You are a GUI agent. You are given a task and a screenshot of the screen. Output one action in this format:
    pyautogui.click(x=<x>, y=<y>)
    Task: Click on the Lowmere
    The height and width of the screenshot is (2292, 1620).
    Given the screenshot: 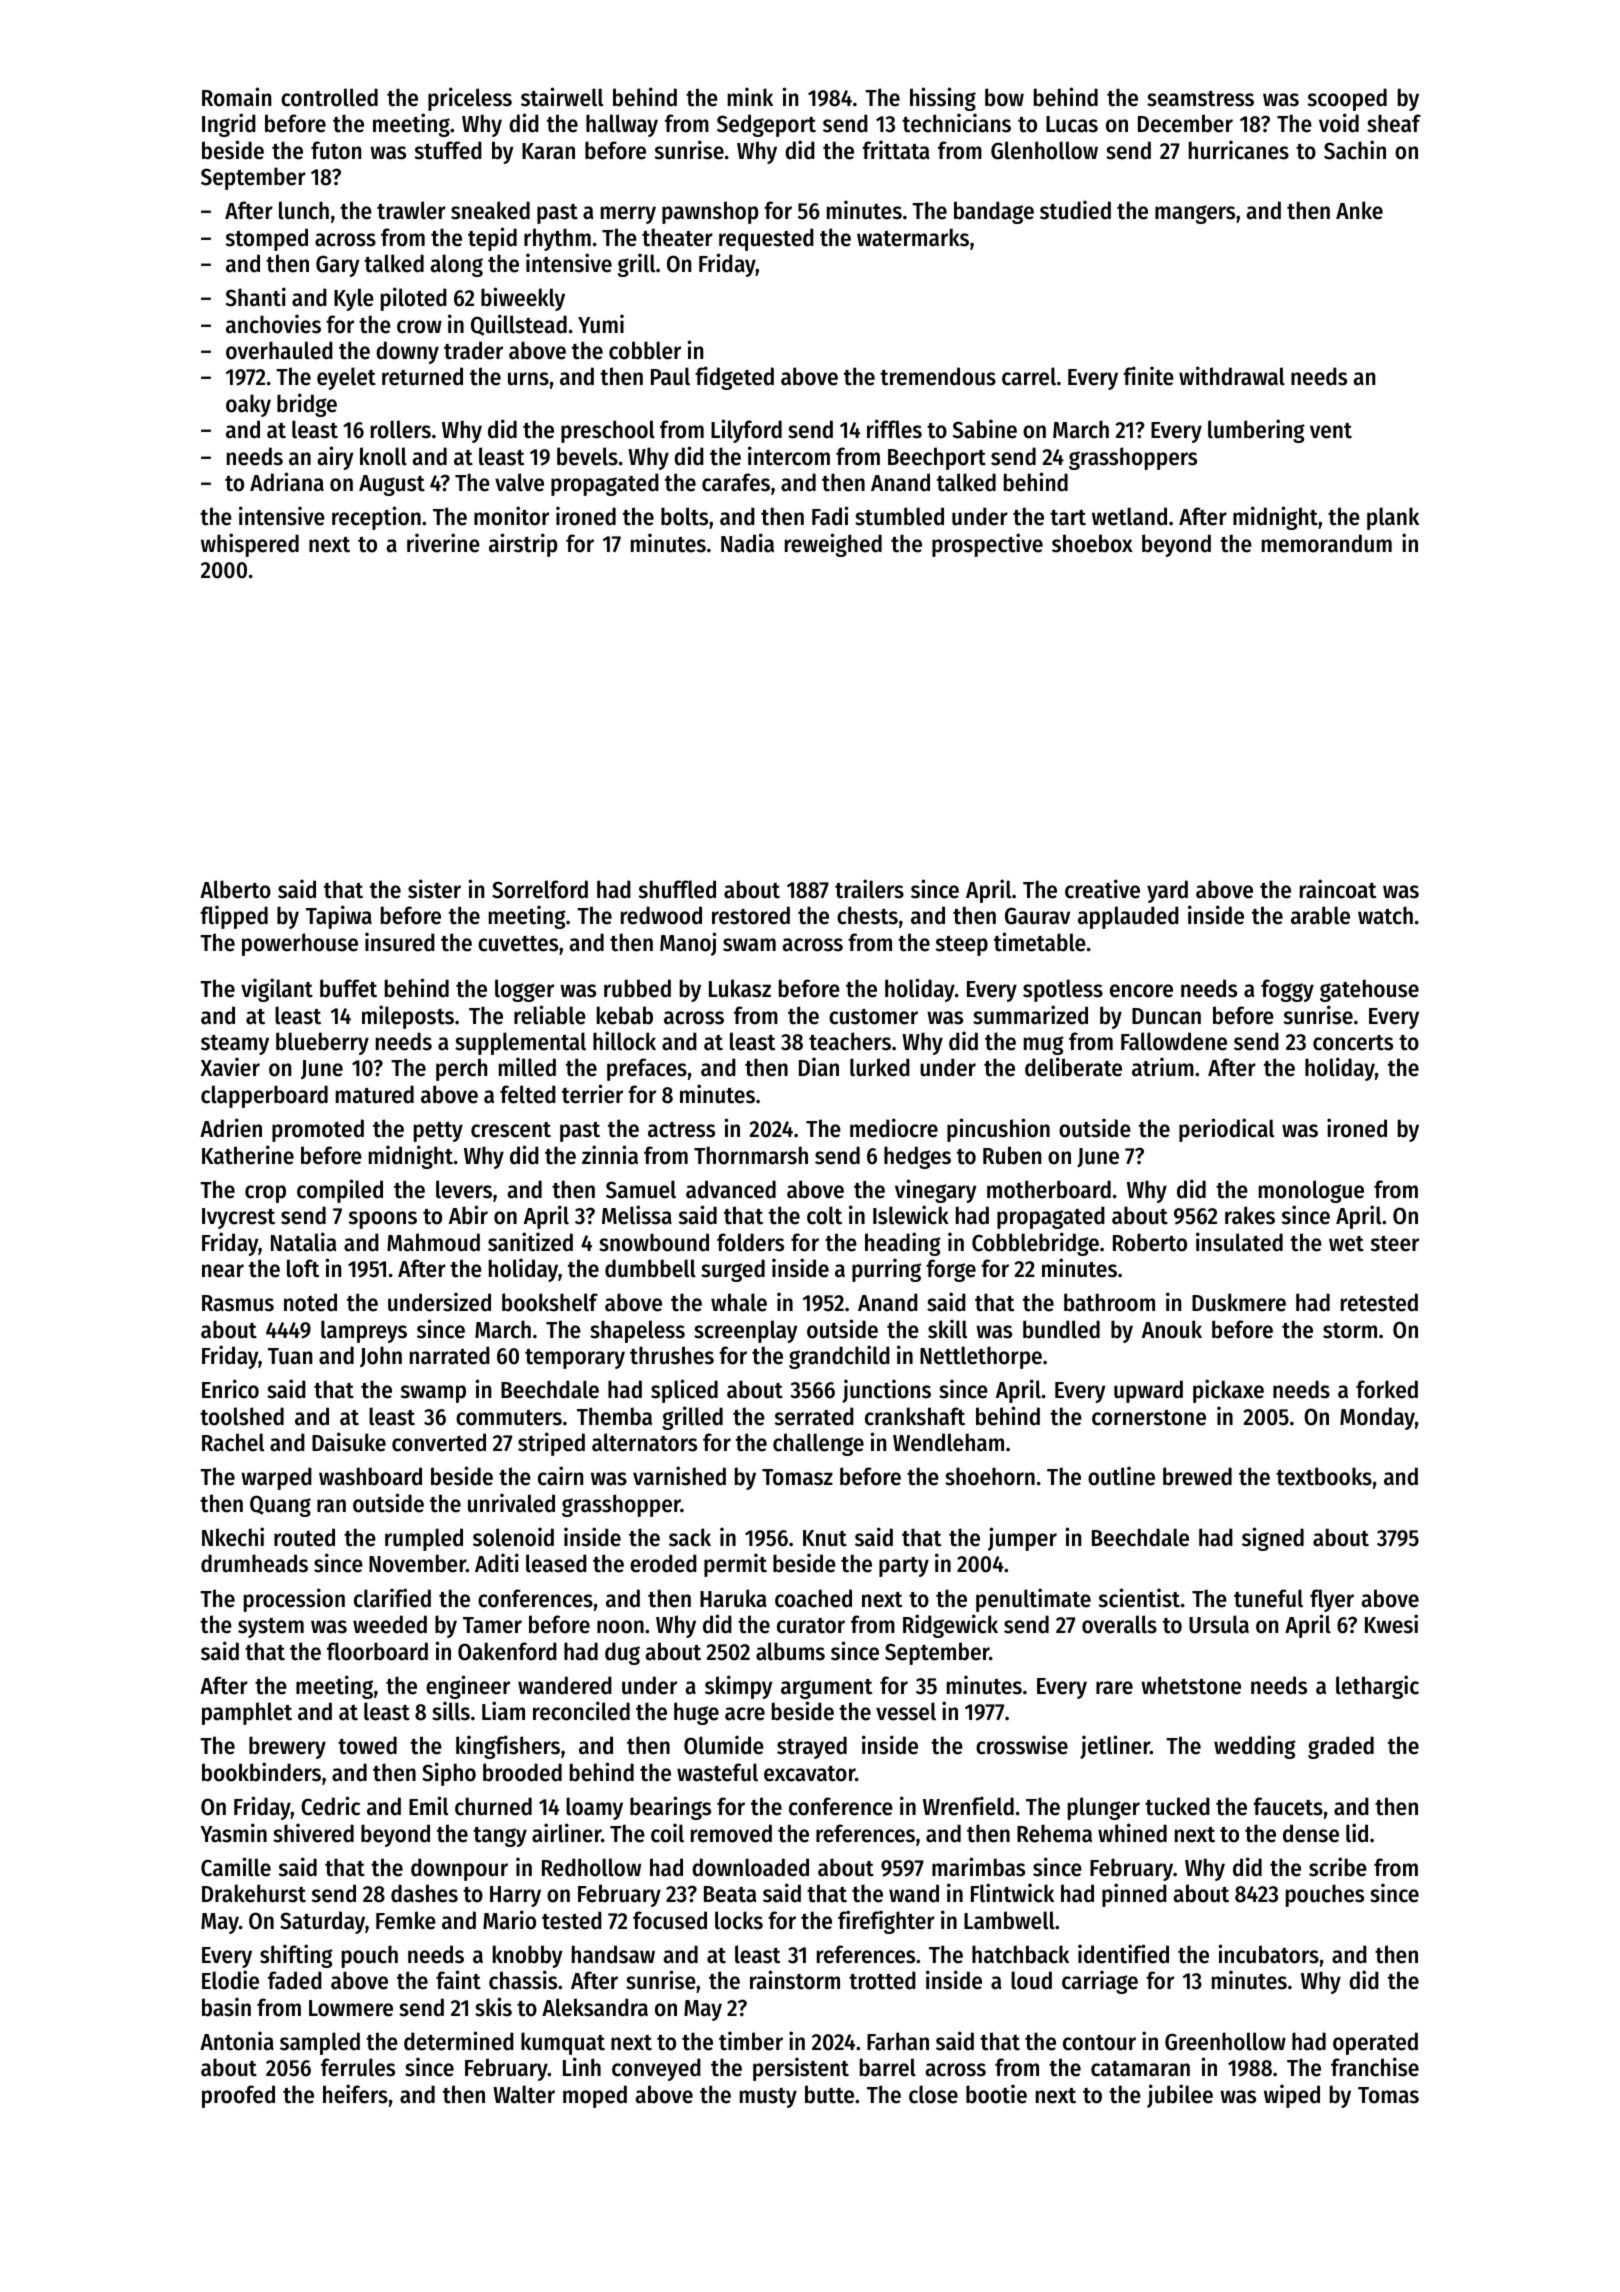 What is the action you would take?
    pyautogui.click(x=351, y=2008)
